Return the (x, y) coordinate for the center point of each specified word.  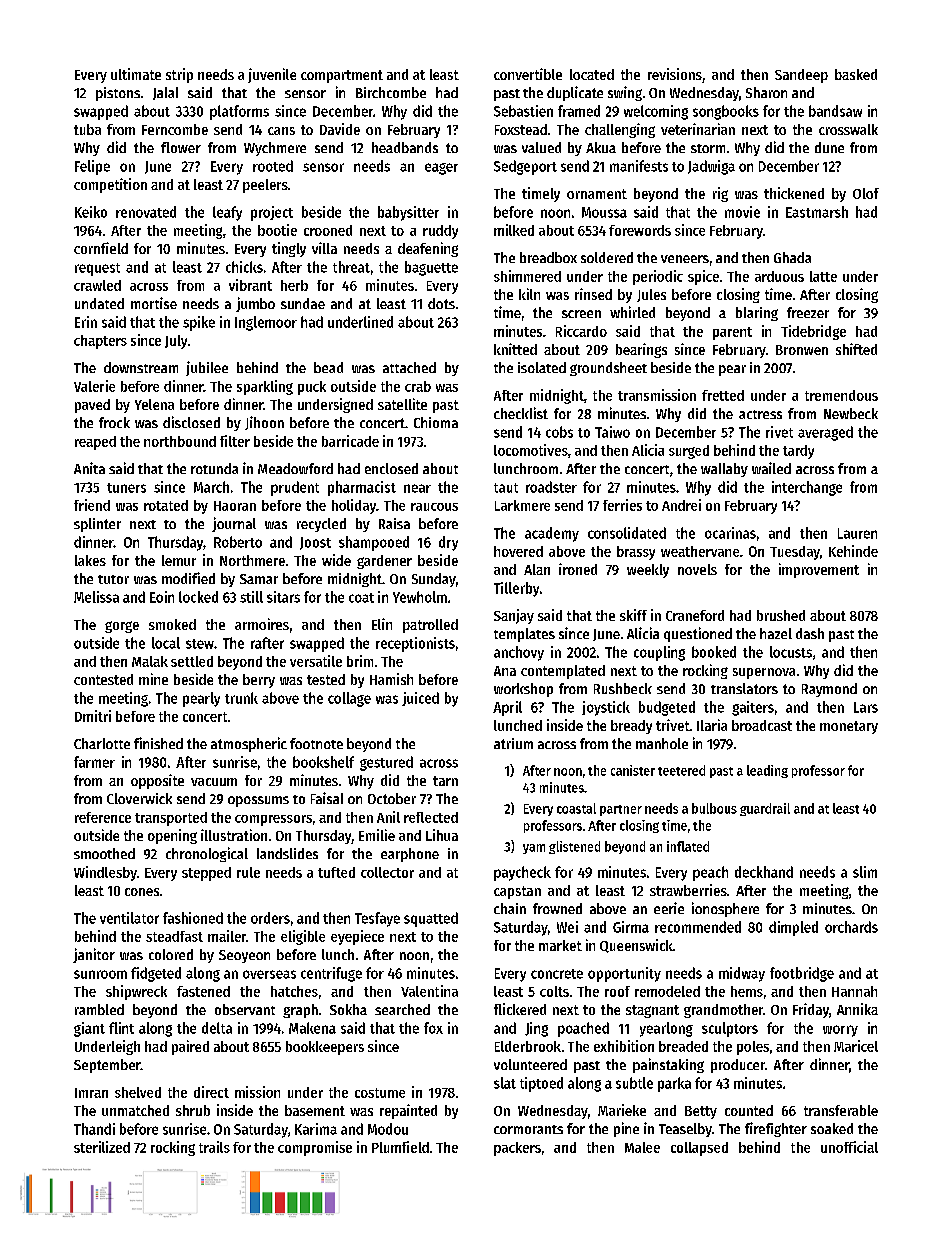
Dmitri (93, 716)
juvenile (272, 75)
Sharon (766, 92)
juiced (420, 699)
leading (767, 771)
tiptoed (541, 1084)
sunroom (100, 974)
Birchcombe (391, 92)
